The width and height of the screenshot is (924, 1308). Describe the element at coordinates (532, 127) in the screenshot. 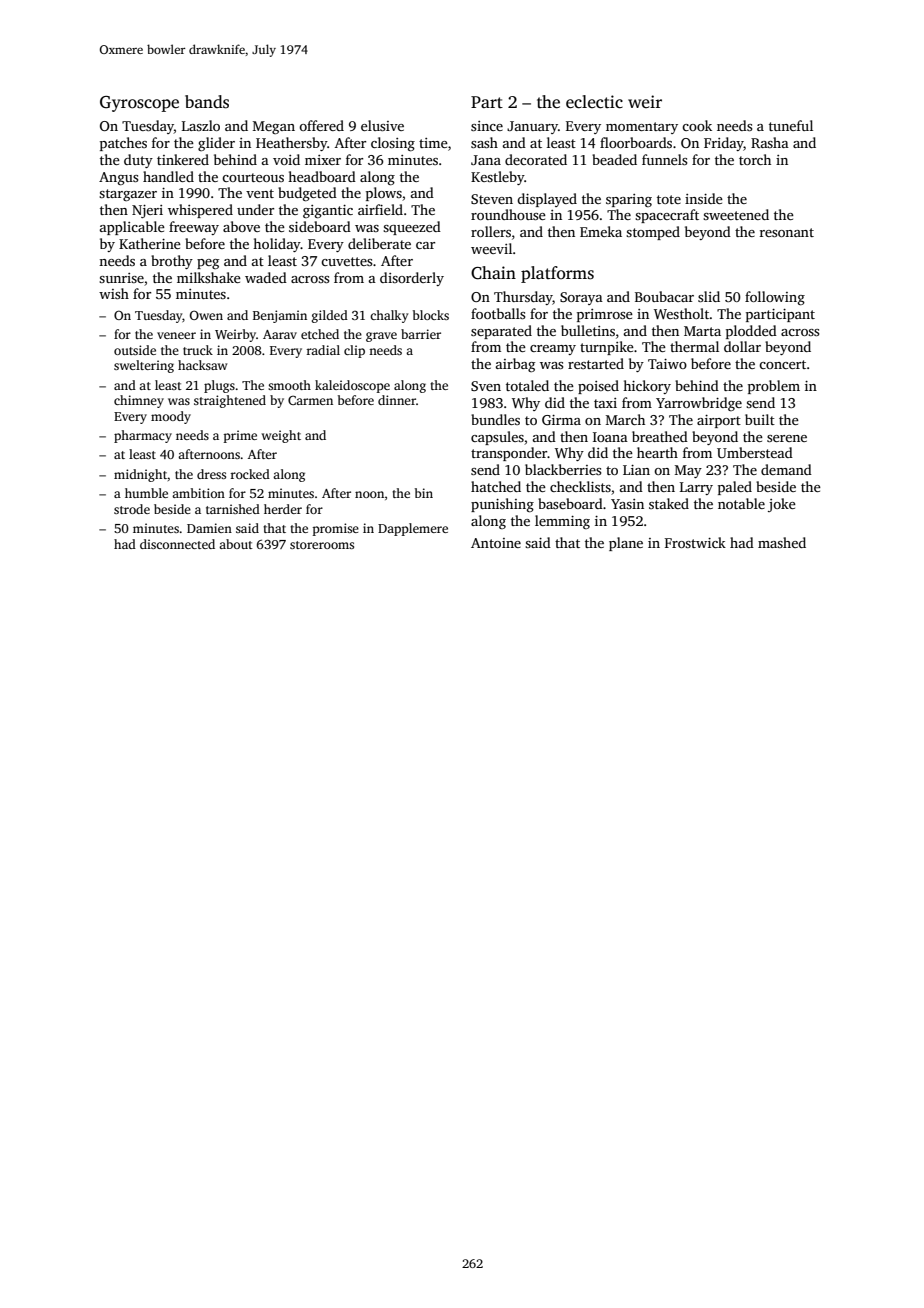

I see `January` at that location.
